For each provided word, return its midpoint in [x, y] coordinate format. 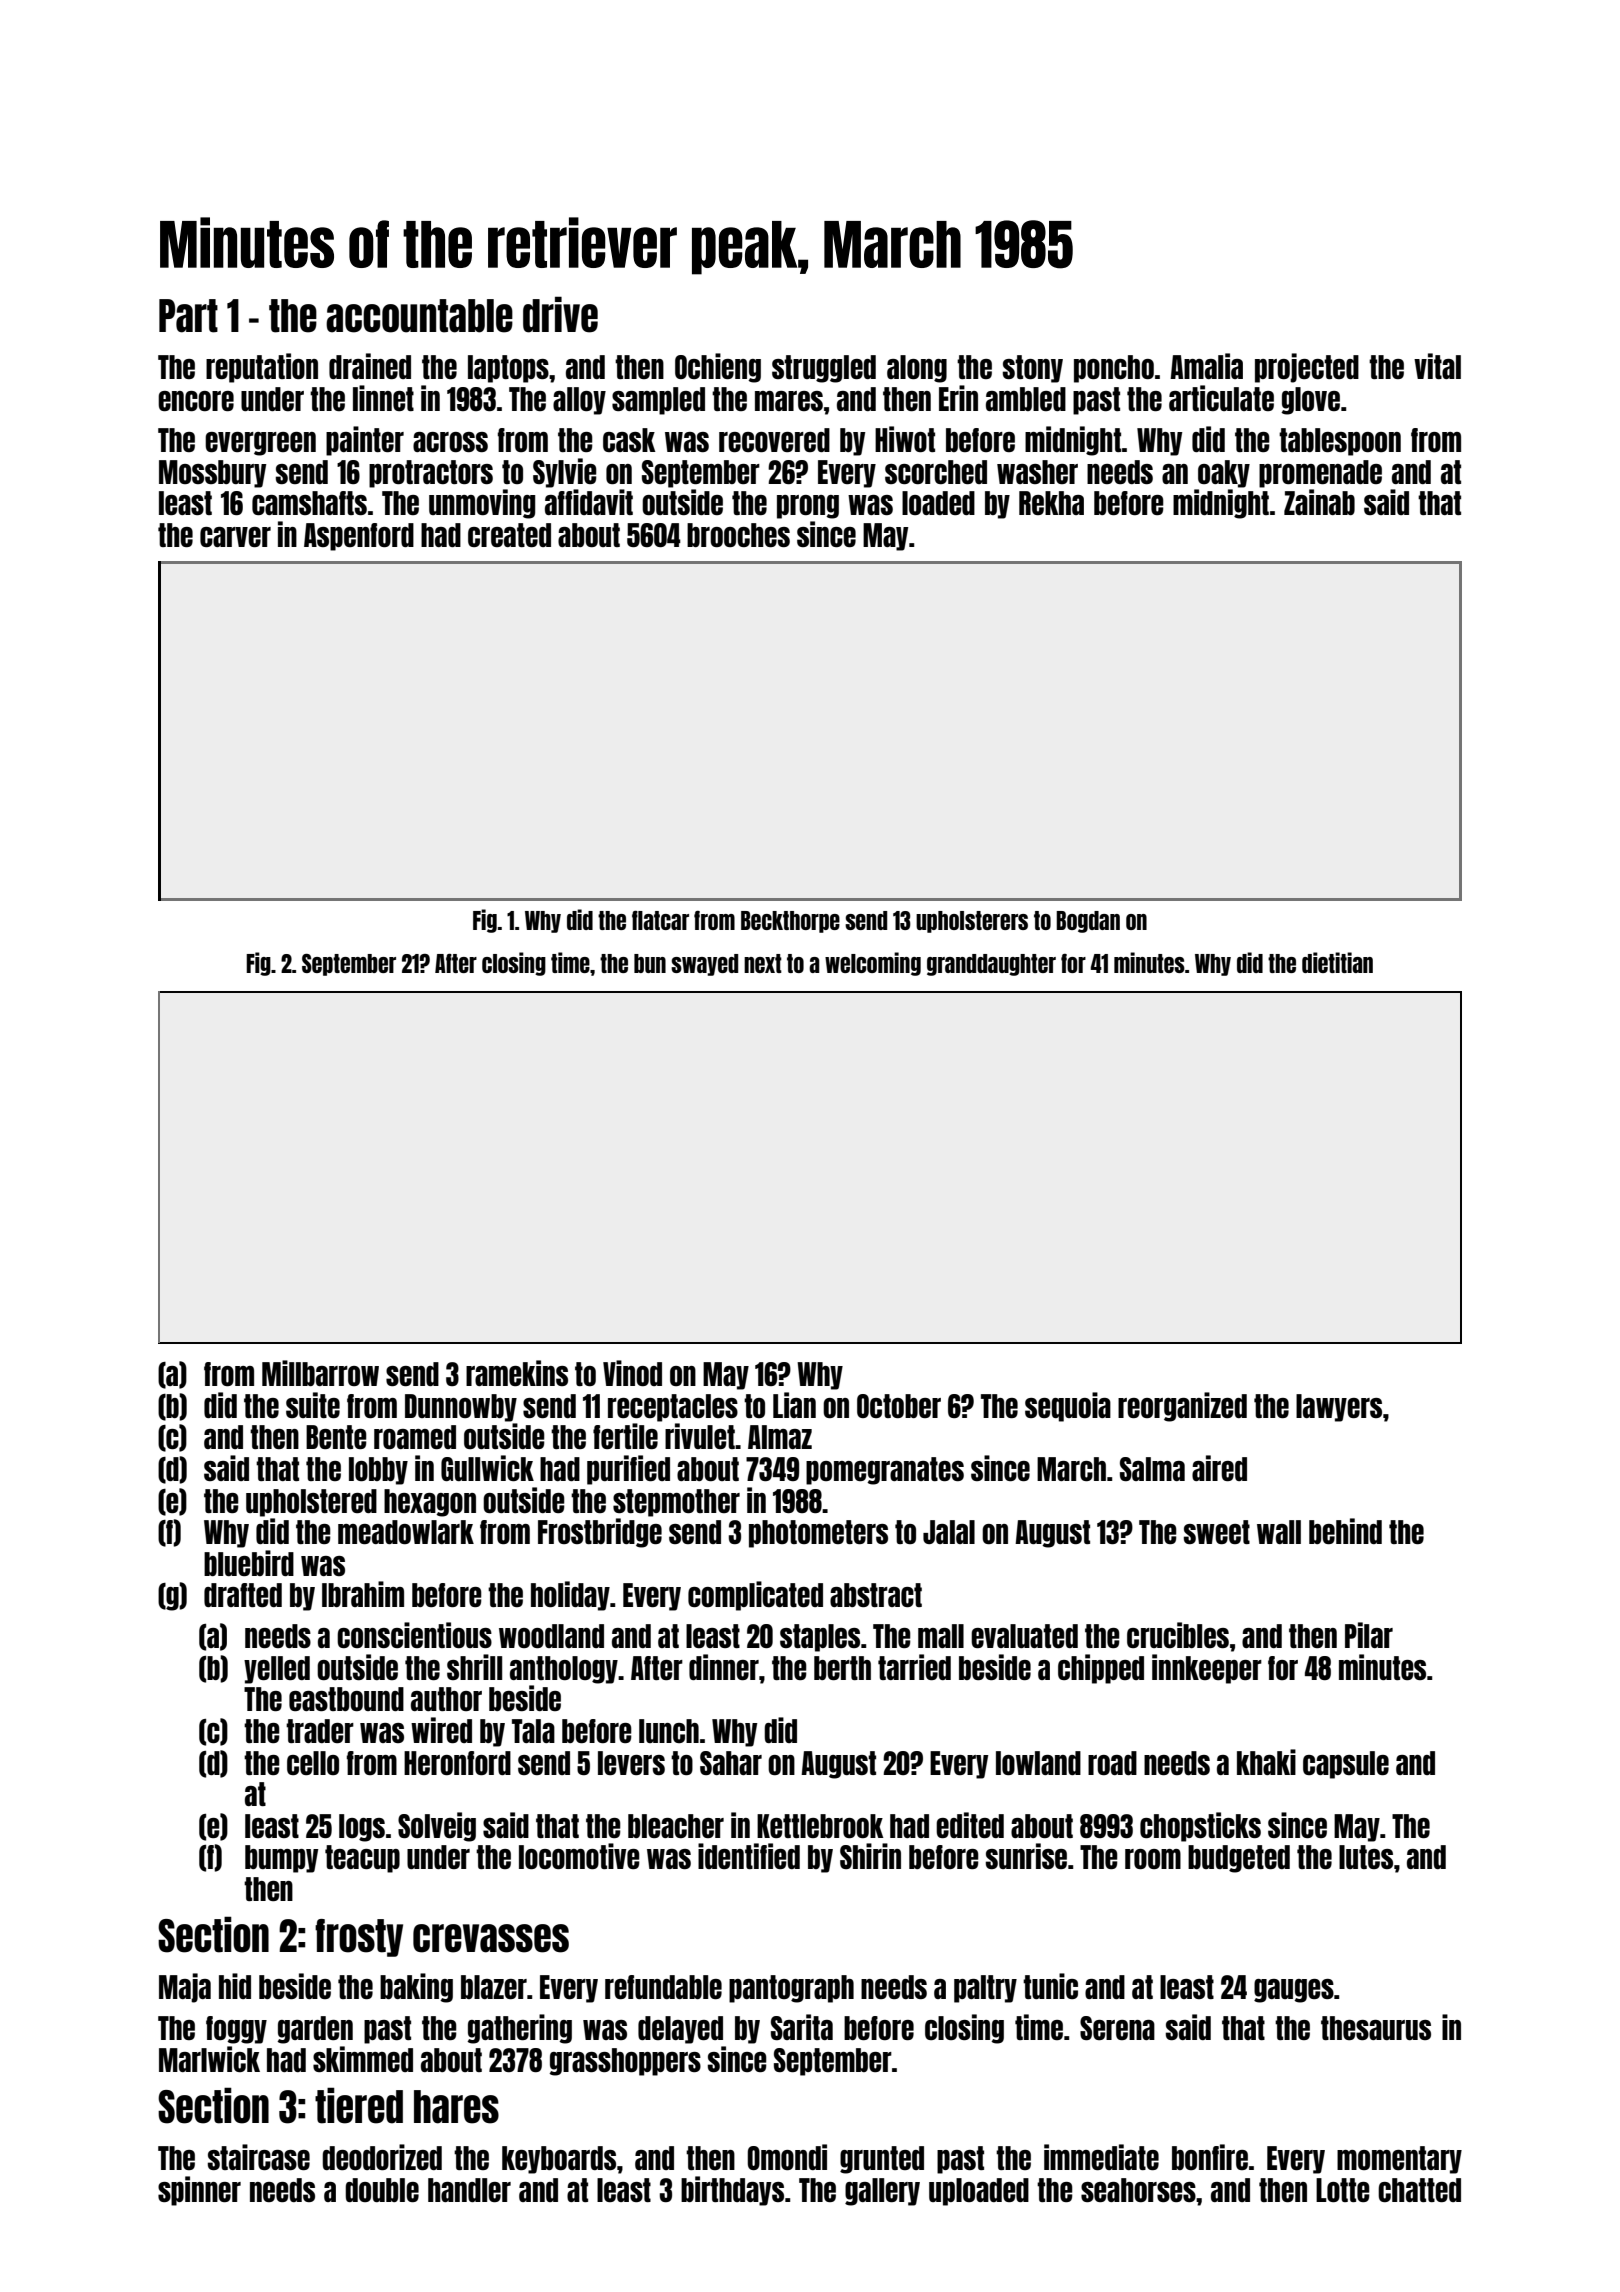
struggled [824, 369]
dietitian [1337, 962]
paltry [985, 1989]
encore [196, 401]
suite [313, 1405]
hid [235, 1986]
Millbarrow [320, 1373]
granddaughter [991, 965]
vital [1437, 366]
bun [650, 963]
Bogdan [1088, 922]
